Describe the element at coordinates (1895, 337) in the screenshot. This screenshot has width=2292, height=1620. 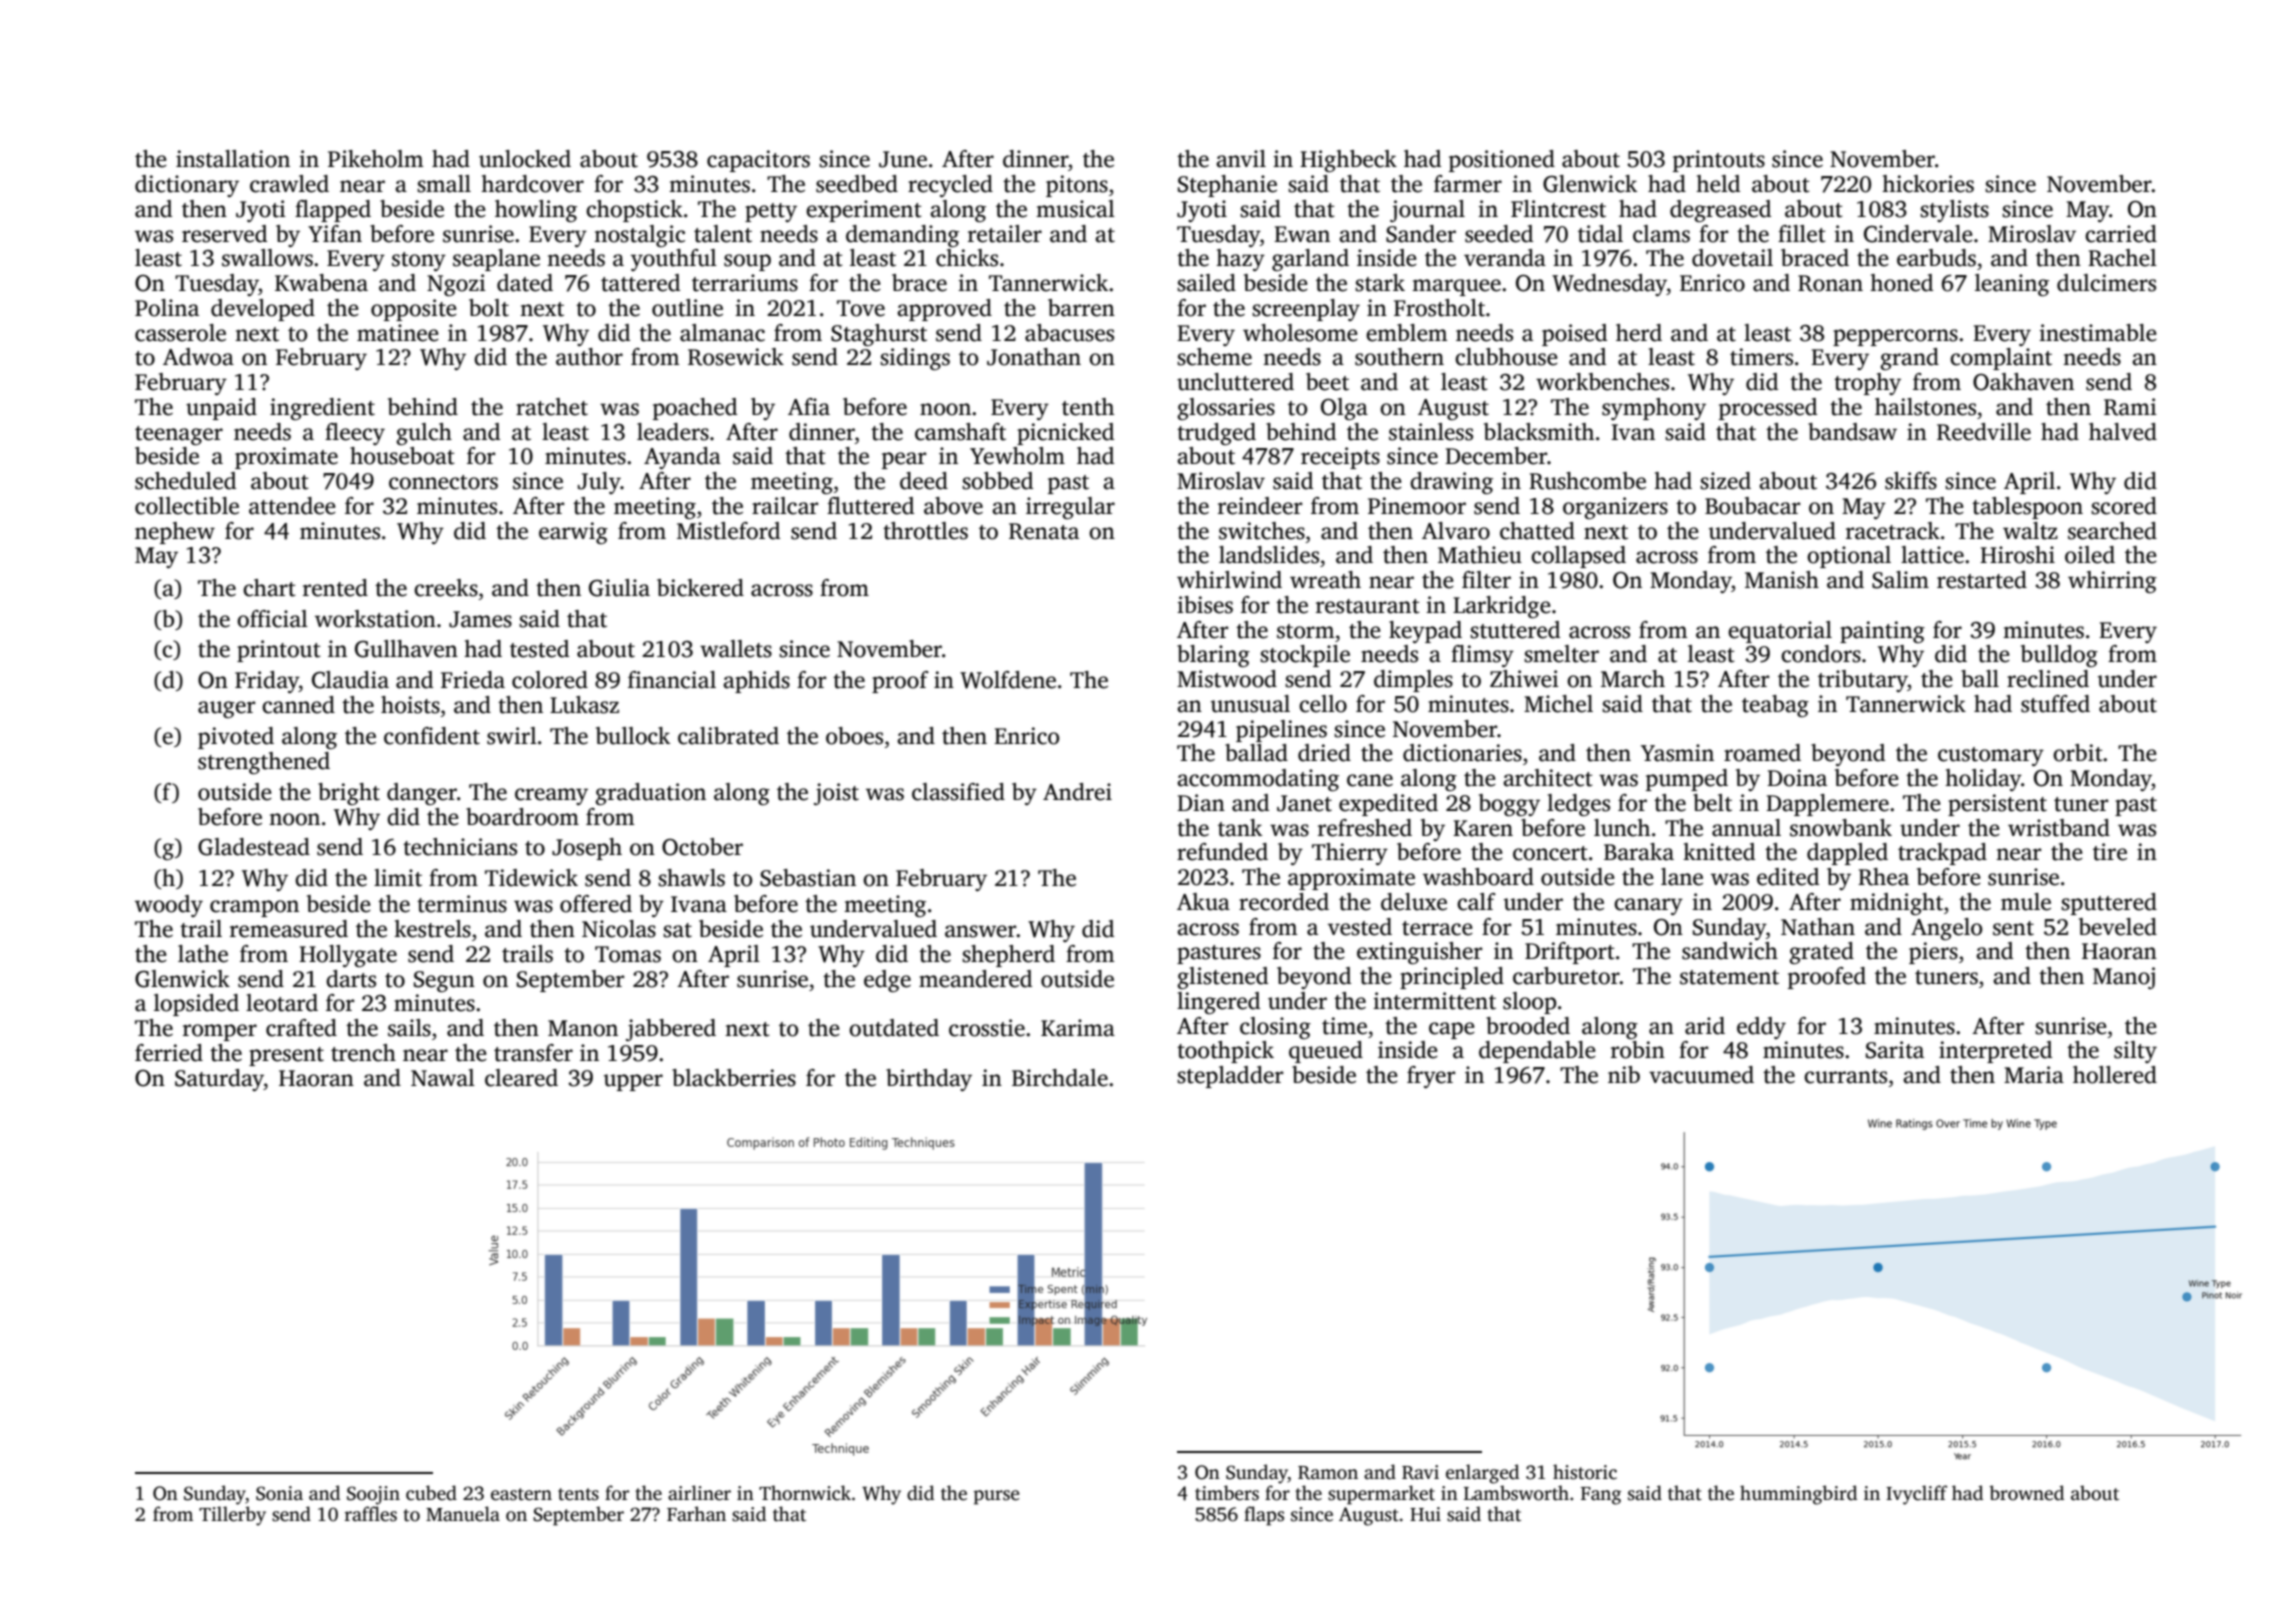
I see `peppercorns` at that location.
